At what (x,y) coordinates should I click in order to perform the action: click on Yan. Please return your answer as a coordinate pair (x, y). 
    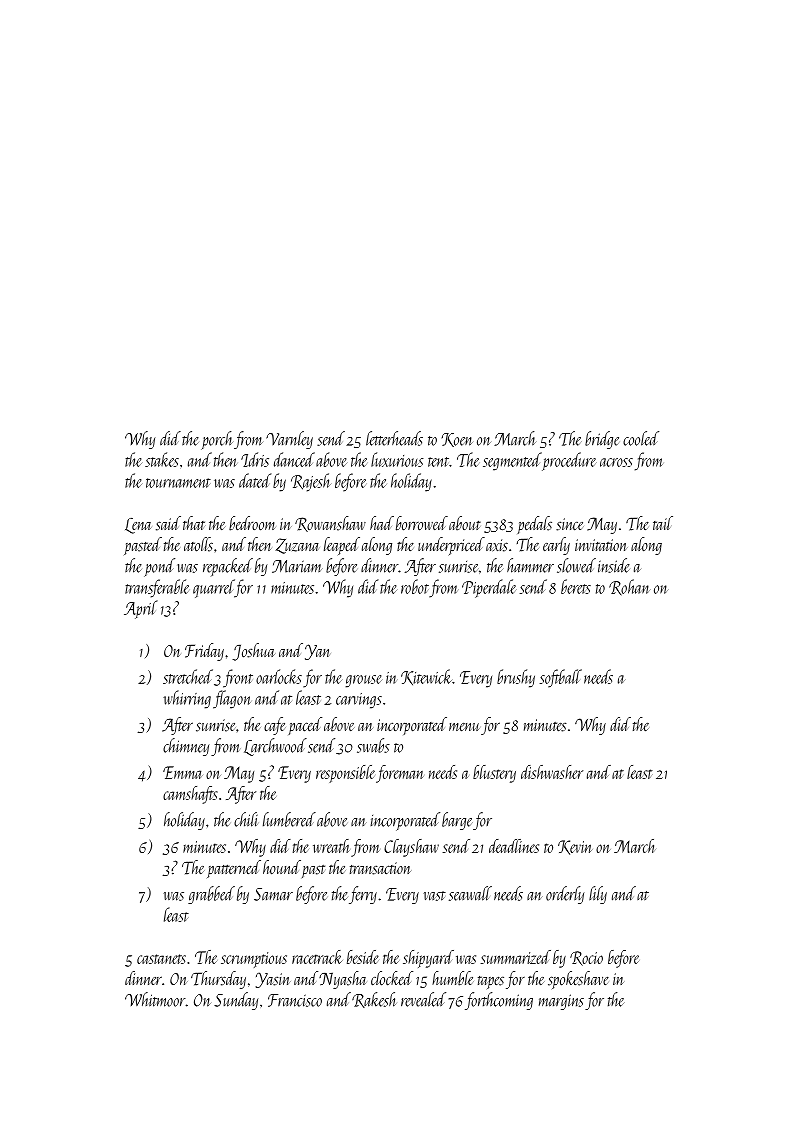
    Looking at the image, I should click on (317, 652).
